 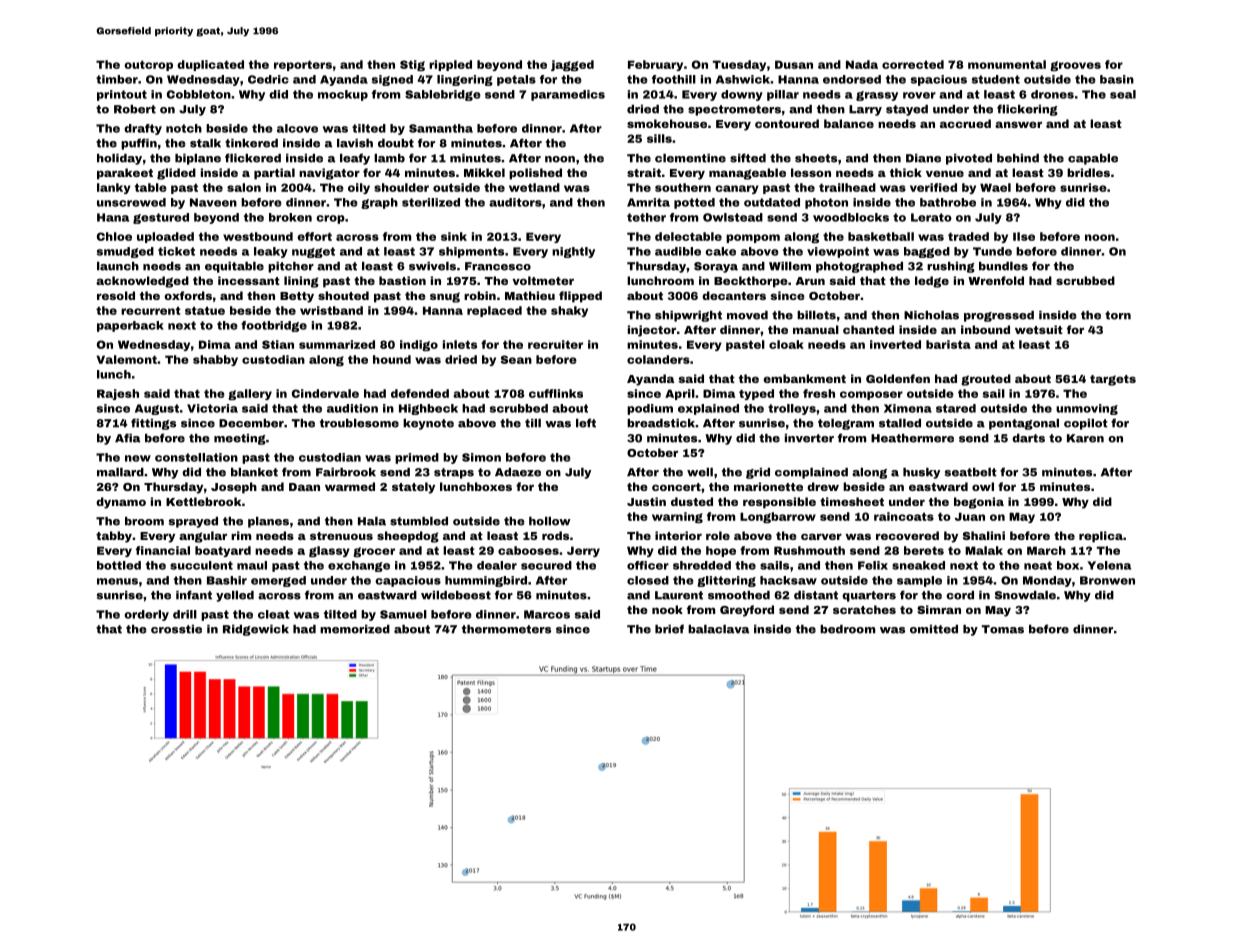 What do you see at coordinates (1003, 629) in the page?
I see `Tomas` at bounding box center [1003, 629].
